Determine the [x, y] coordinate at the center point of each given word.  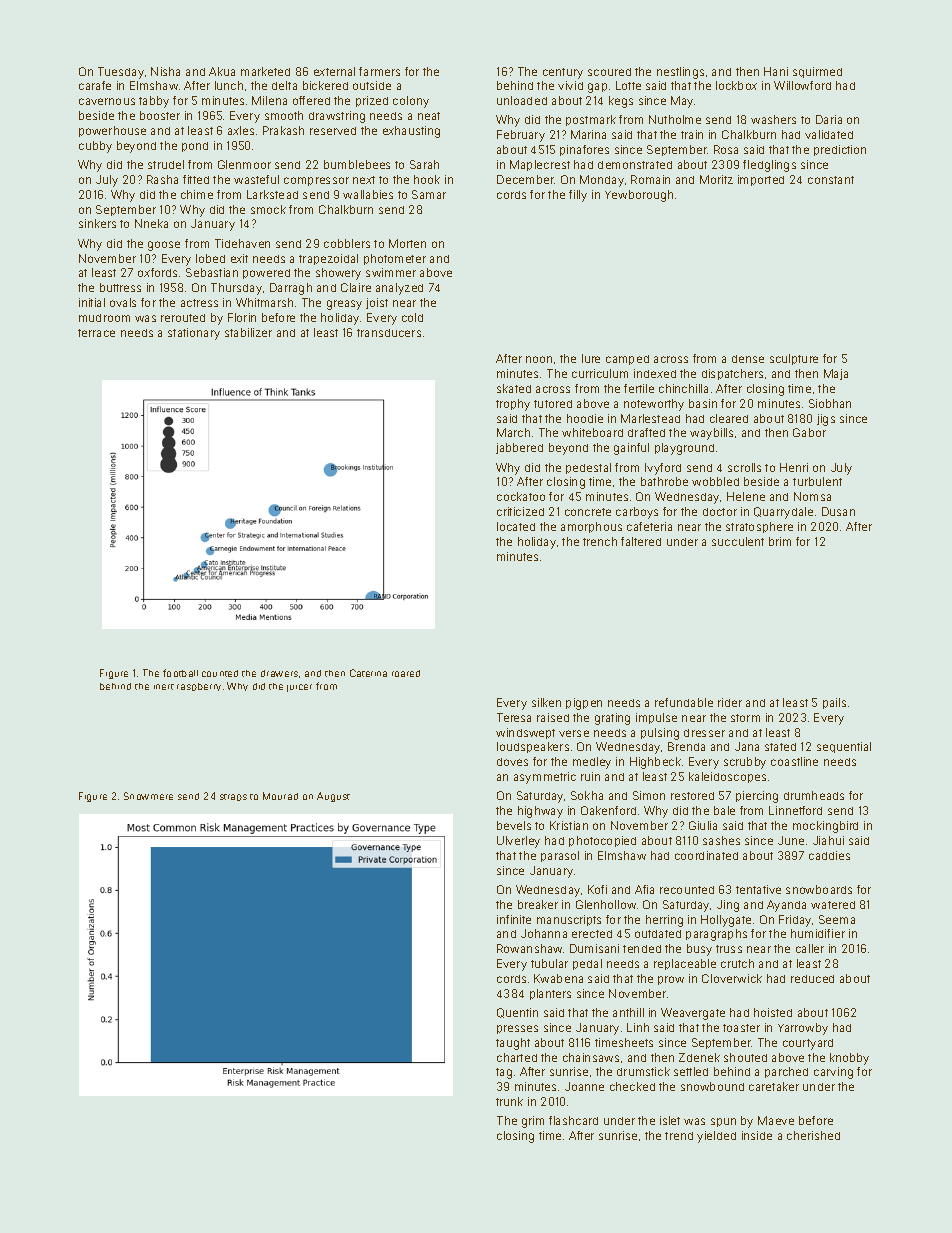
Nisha [165, 71]
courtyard [808, 1044]
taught [513, 1044]
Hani [776, 71]
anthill [628, 1012]
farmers [379, 71]
